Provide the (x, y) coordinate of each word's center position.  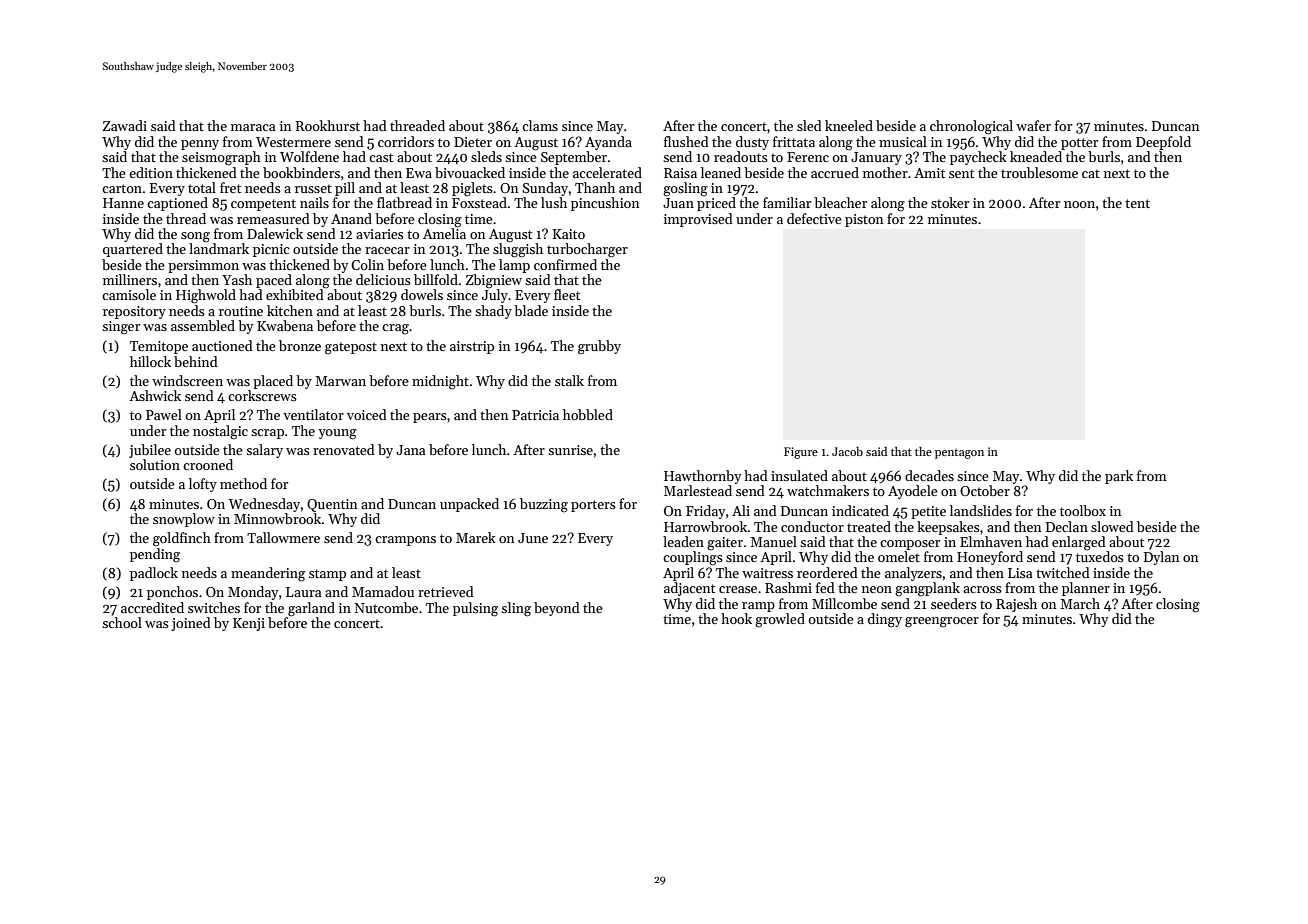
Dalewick (275, 233)
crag (395, 329)
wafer (1033, 125)
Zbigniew (494, 281)
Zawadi (125, 125)
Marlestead (698, 490)
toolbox (1083, 510)
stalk (569, 380)
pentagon (959, 454)
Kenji (249, 624)
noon (1079, 204)
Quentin (332, 505)
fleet (567, 294)
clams (540, 125)
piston (864, 220)
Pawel (164, 414)
